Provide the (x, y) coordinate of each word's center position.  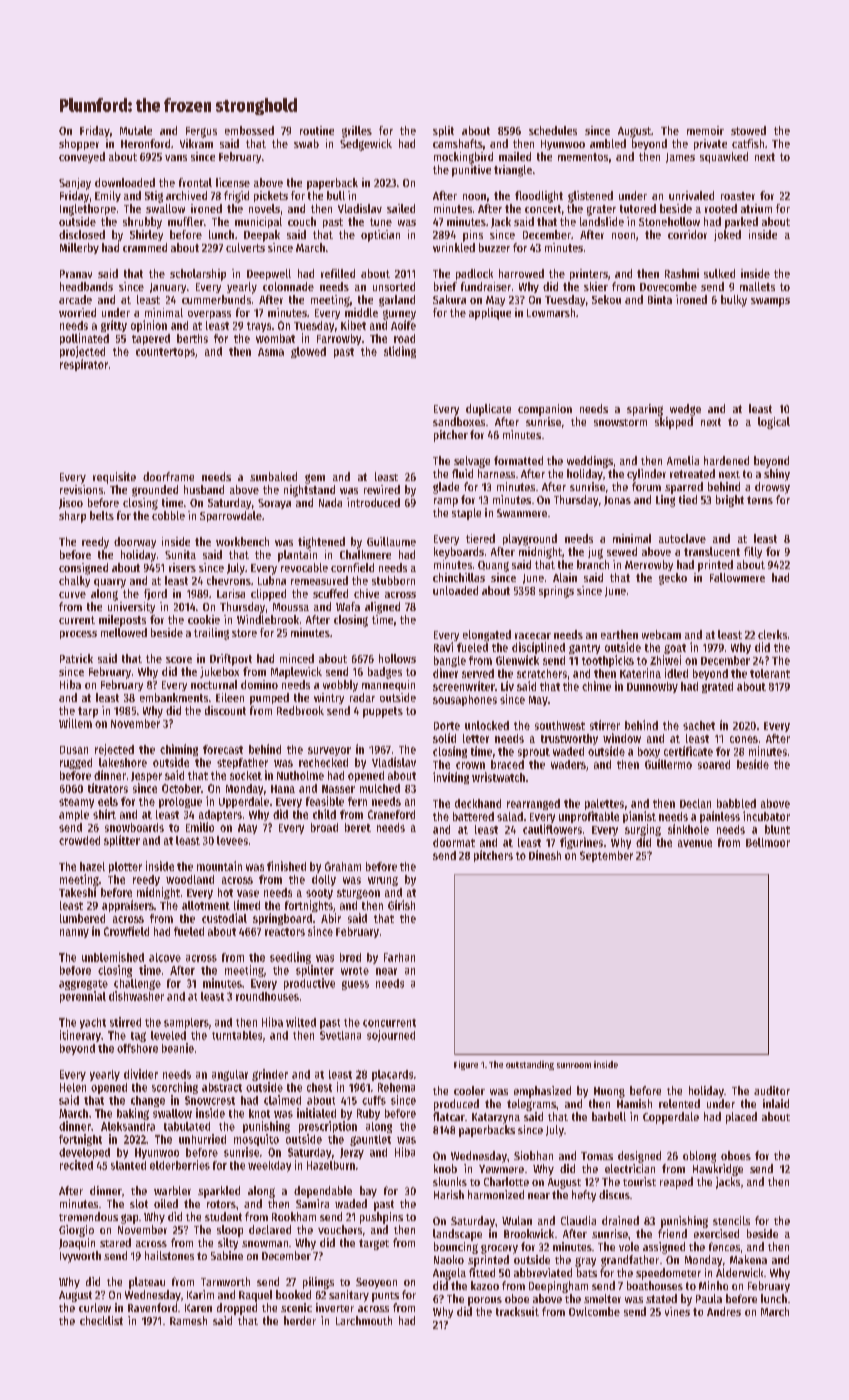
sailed (401, 208)
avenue (695, 843)
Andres (724, 1311)
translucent (712, 551)
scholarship (198, 275)
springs (556, 592)
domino (259, 684)
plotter (125, 867)
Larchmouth (364, 1320)
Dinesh (545, 855)
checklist (101, 1320)
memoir (705, 130)
